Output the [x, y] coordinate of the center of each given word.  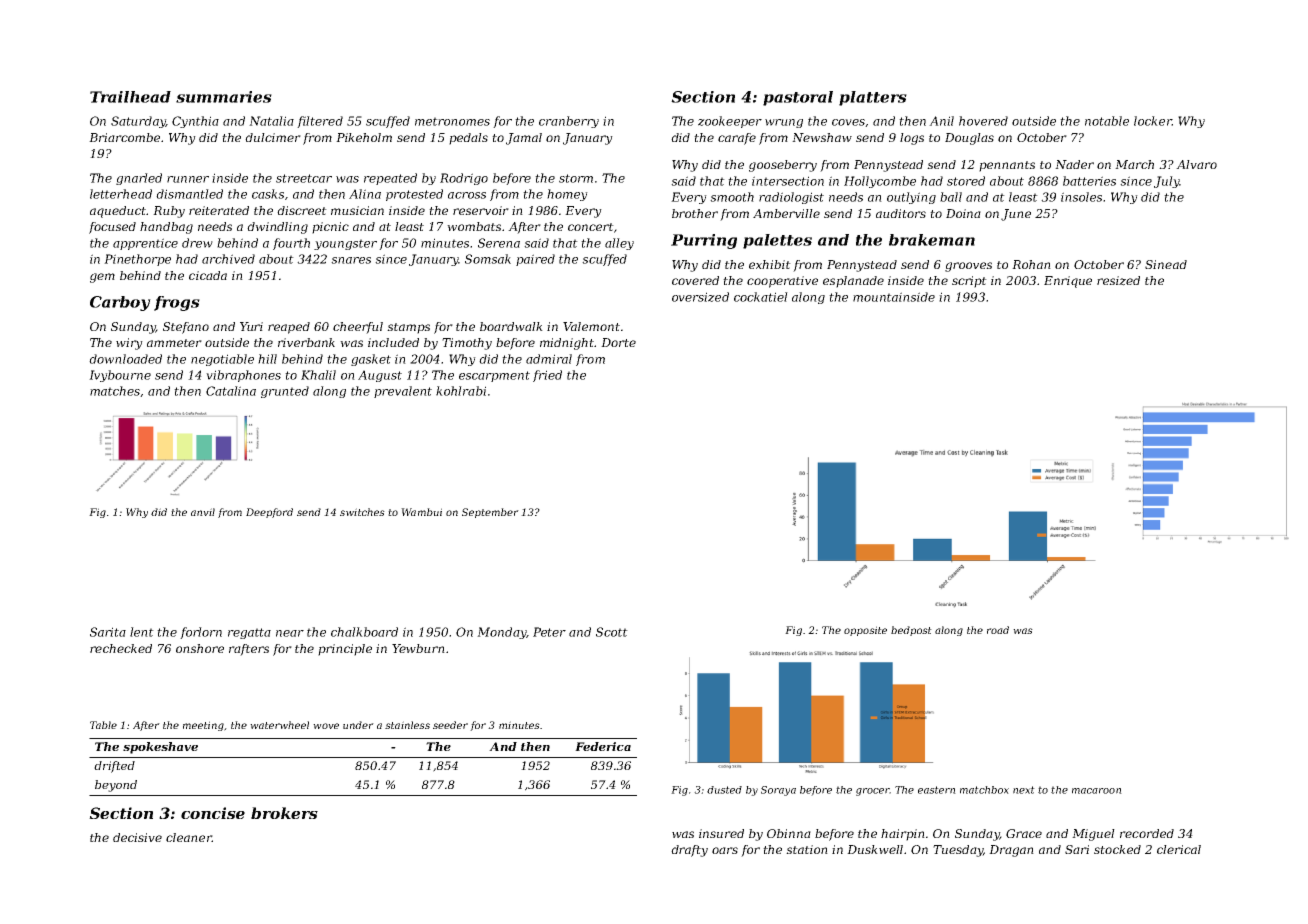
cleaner [189, 837]
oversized [700, 297]
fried [547, 376]
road [998, 630]
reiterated [219, 210]
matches [115, 391]
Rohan [1031, 264]
